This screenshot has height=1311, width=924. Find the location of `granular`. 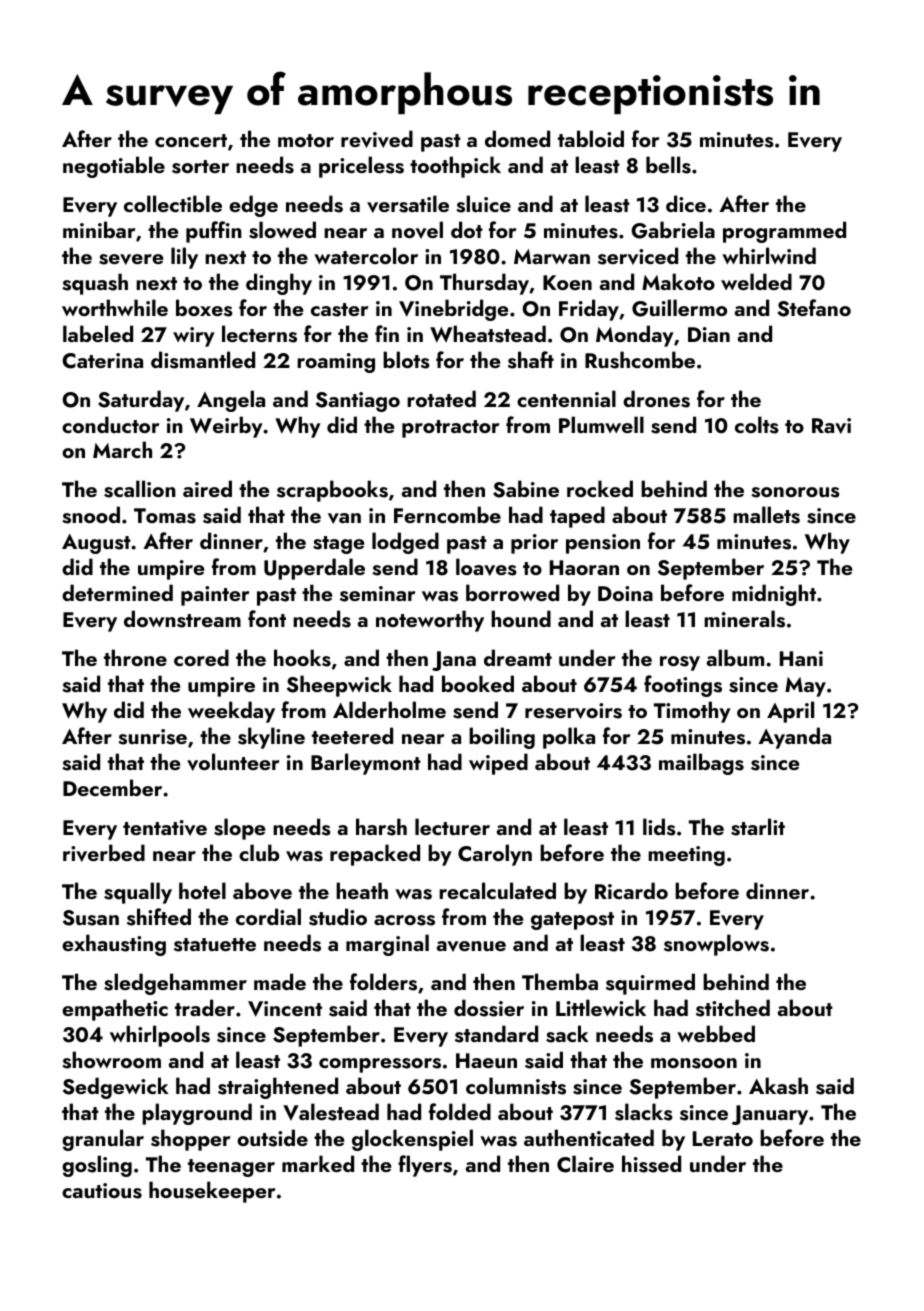

granular is located at coordinates (103, 1140).
